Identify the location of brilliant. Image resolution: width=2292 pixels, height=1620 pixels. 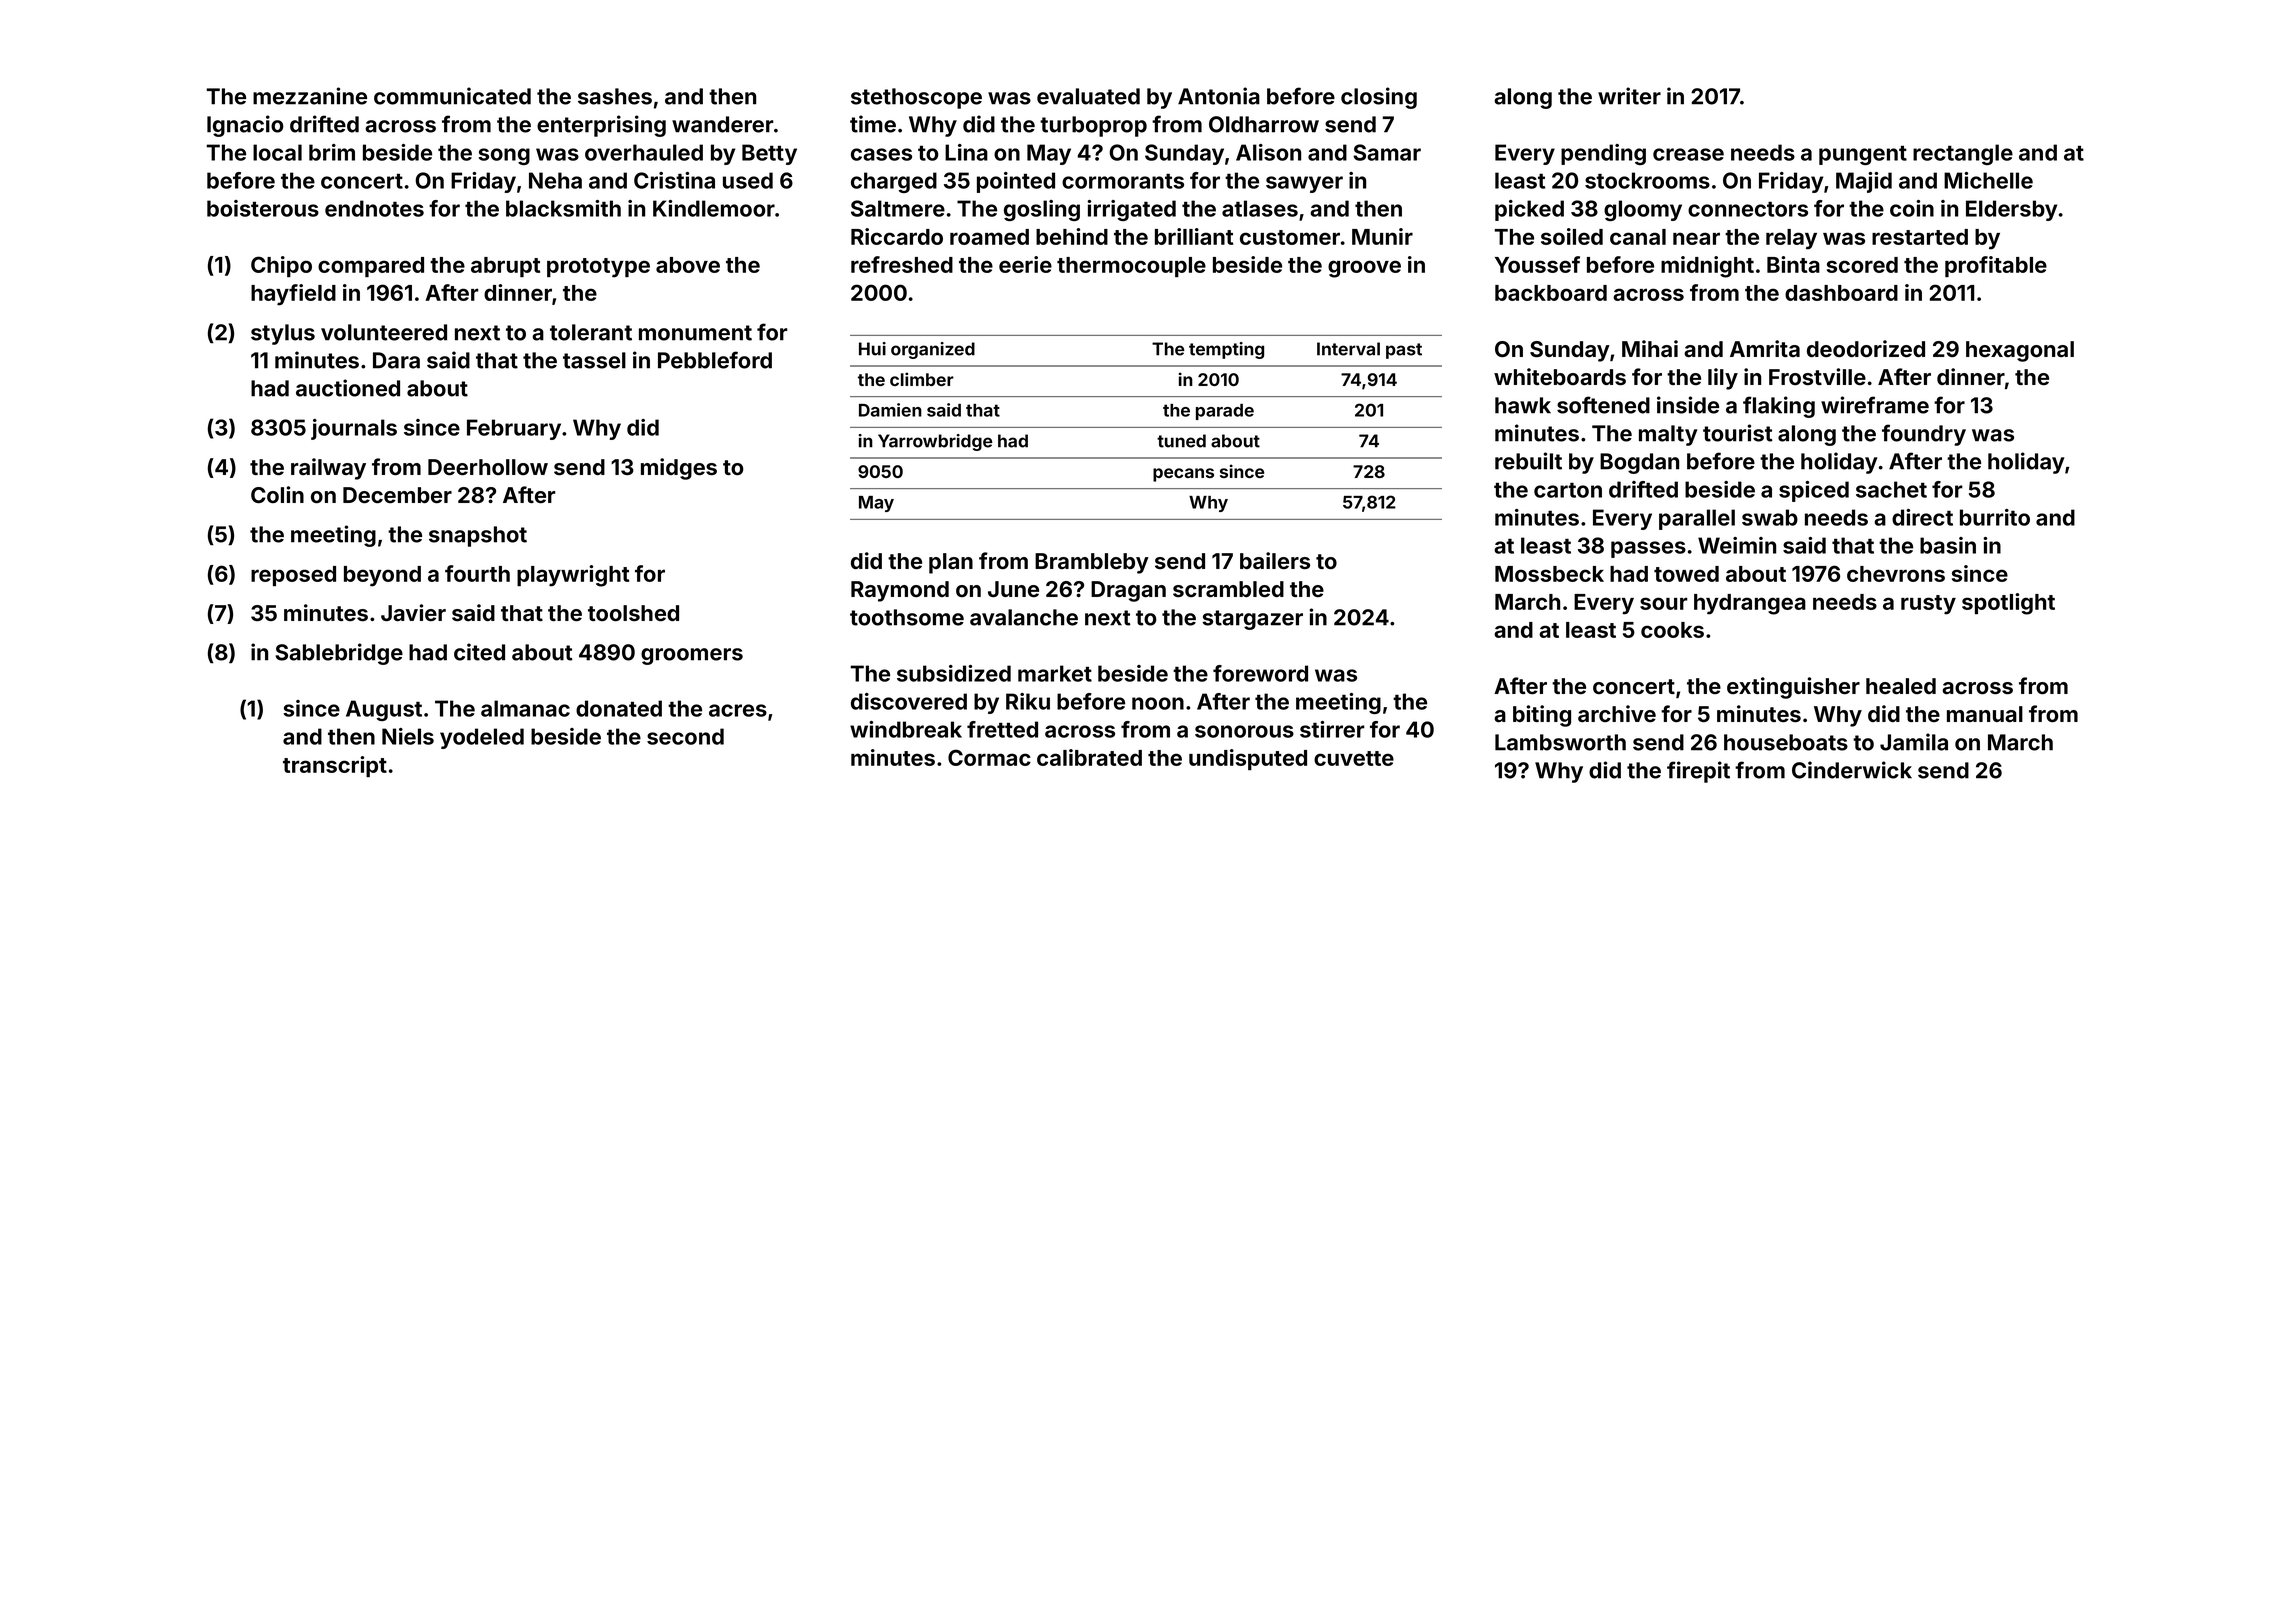
(1194, 236).
